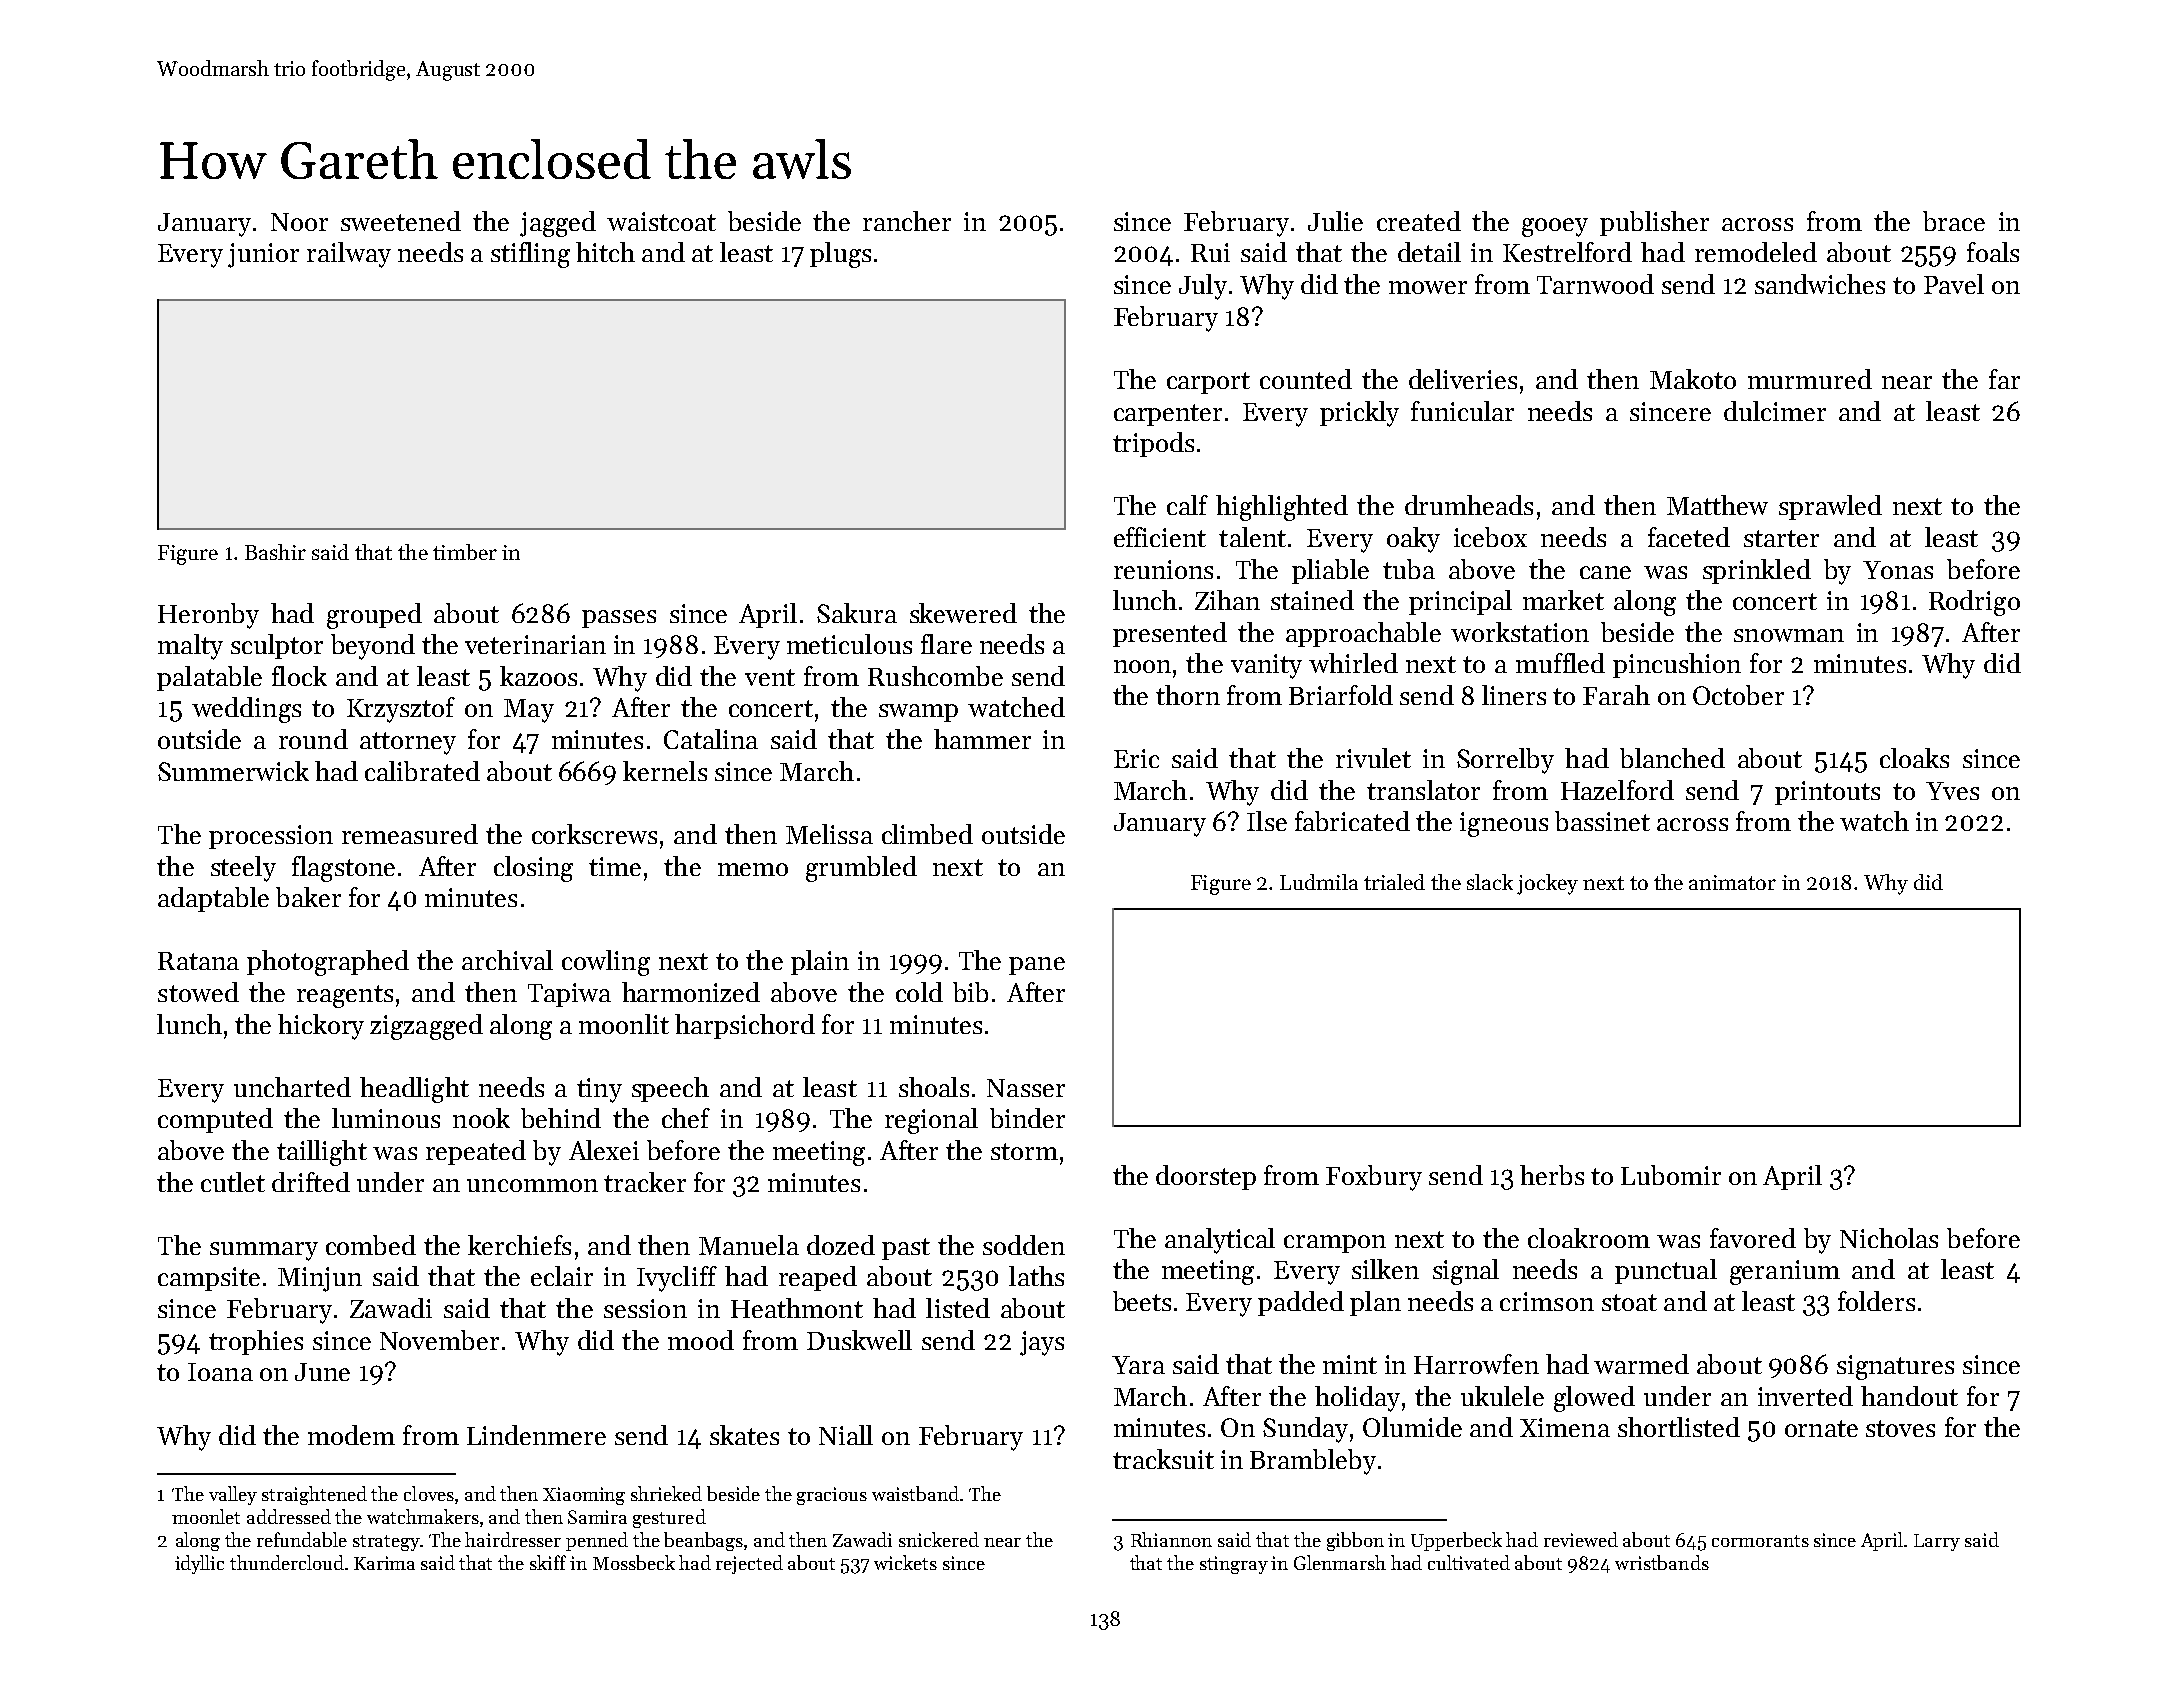 The width and height of the screenshot is (2178, 1683). What do you see at coordinates (1394, 882) in the screenshot?
I see `trialed` at bounding box center [1394, 882].
